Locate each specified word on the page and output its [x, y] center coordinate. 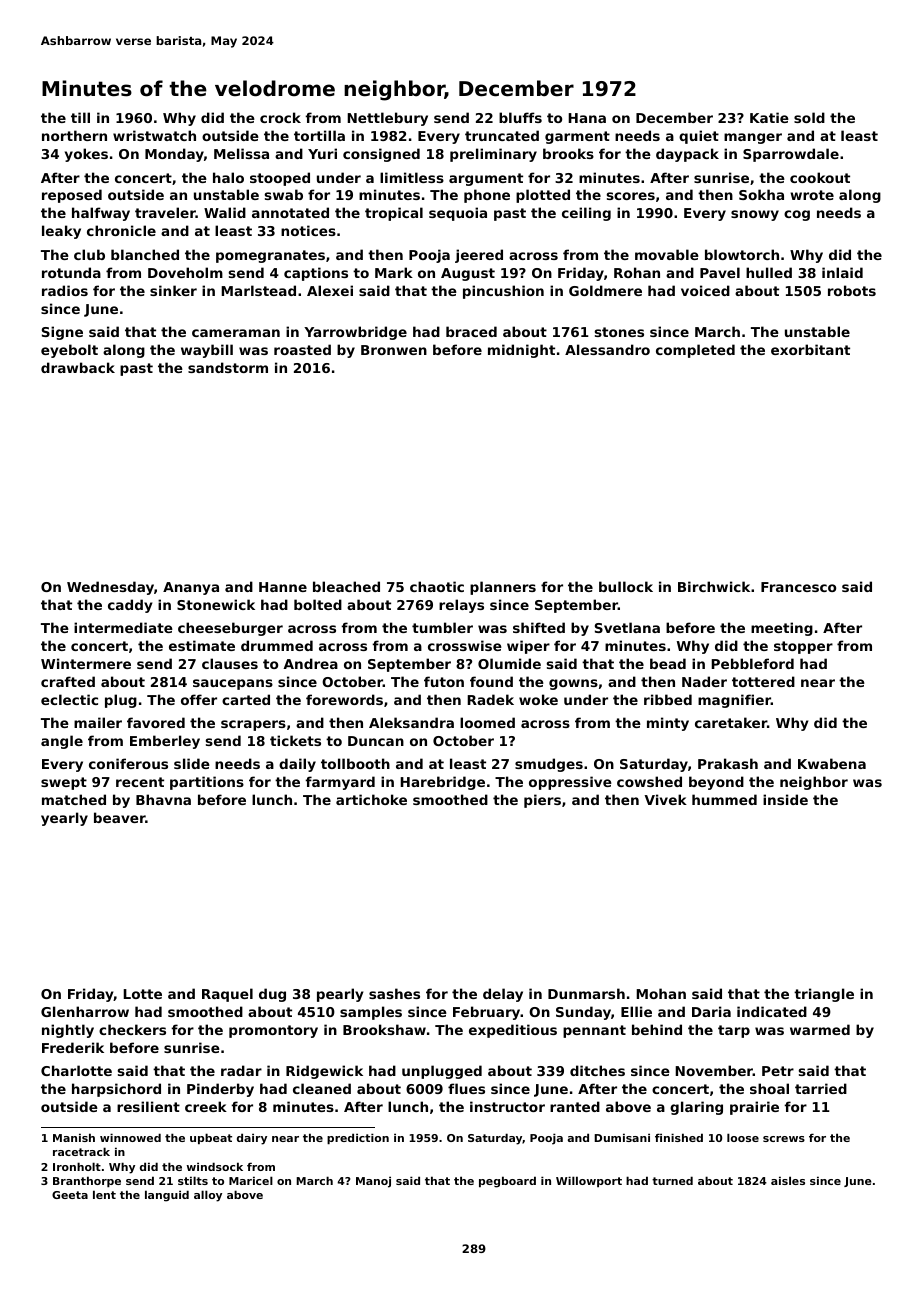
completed [695, 351]
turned [672, 1180]
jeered [479, 256]
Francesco [798, 587]
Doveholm [185, 272]
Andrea [310, 663]
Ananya [191, 588]
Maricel [251, 1180]
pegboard [507, 1182]
